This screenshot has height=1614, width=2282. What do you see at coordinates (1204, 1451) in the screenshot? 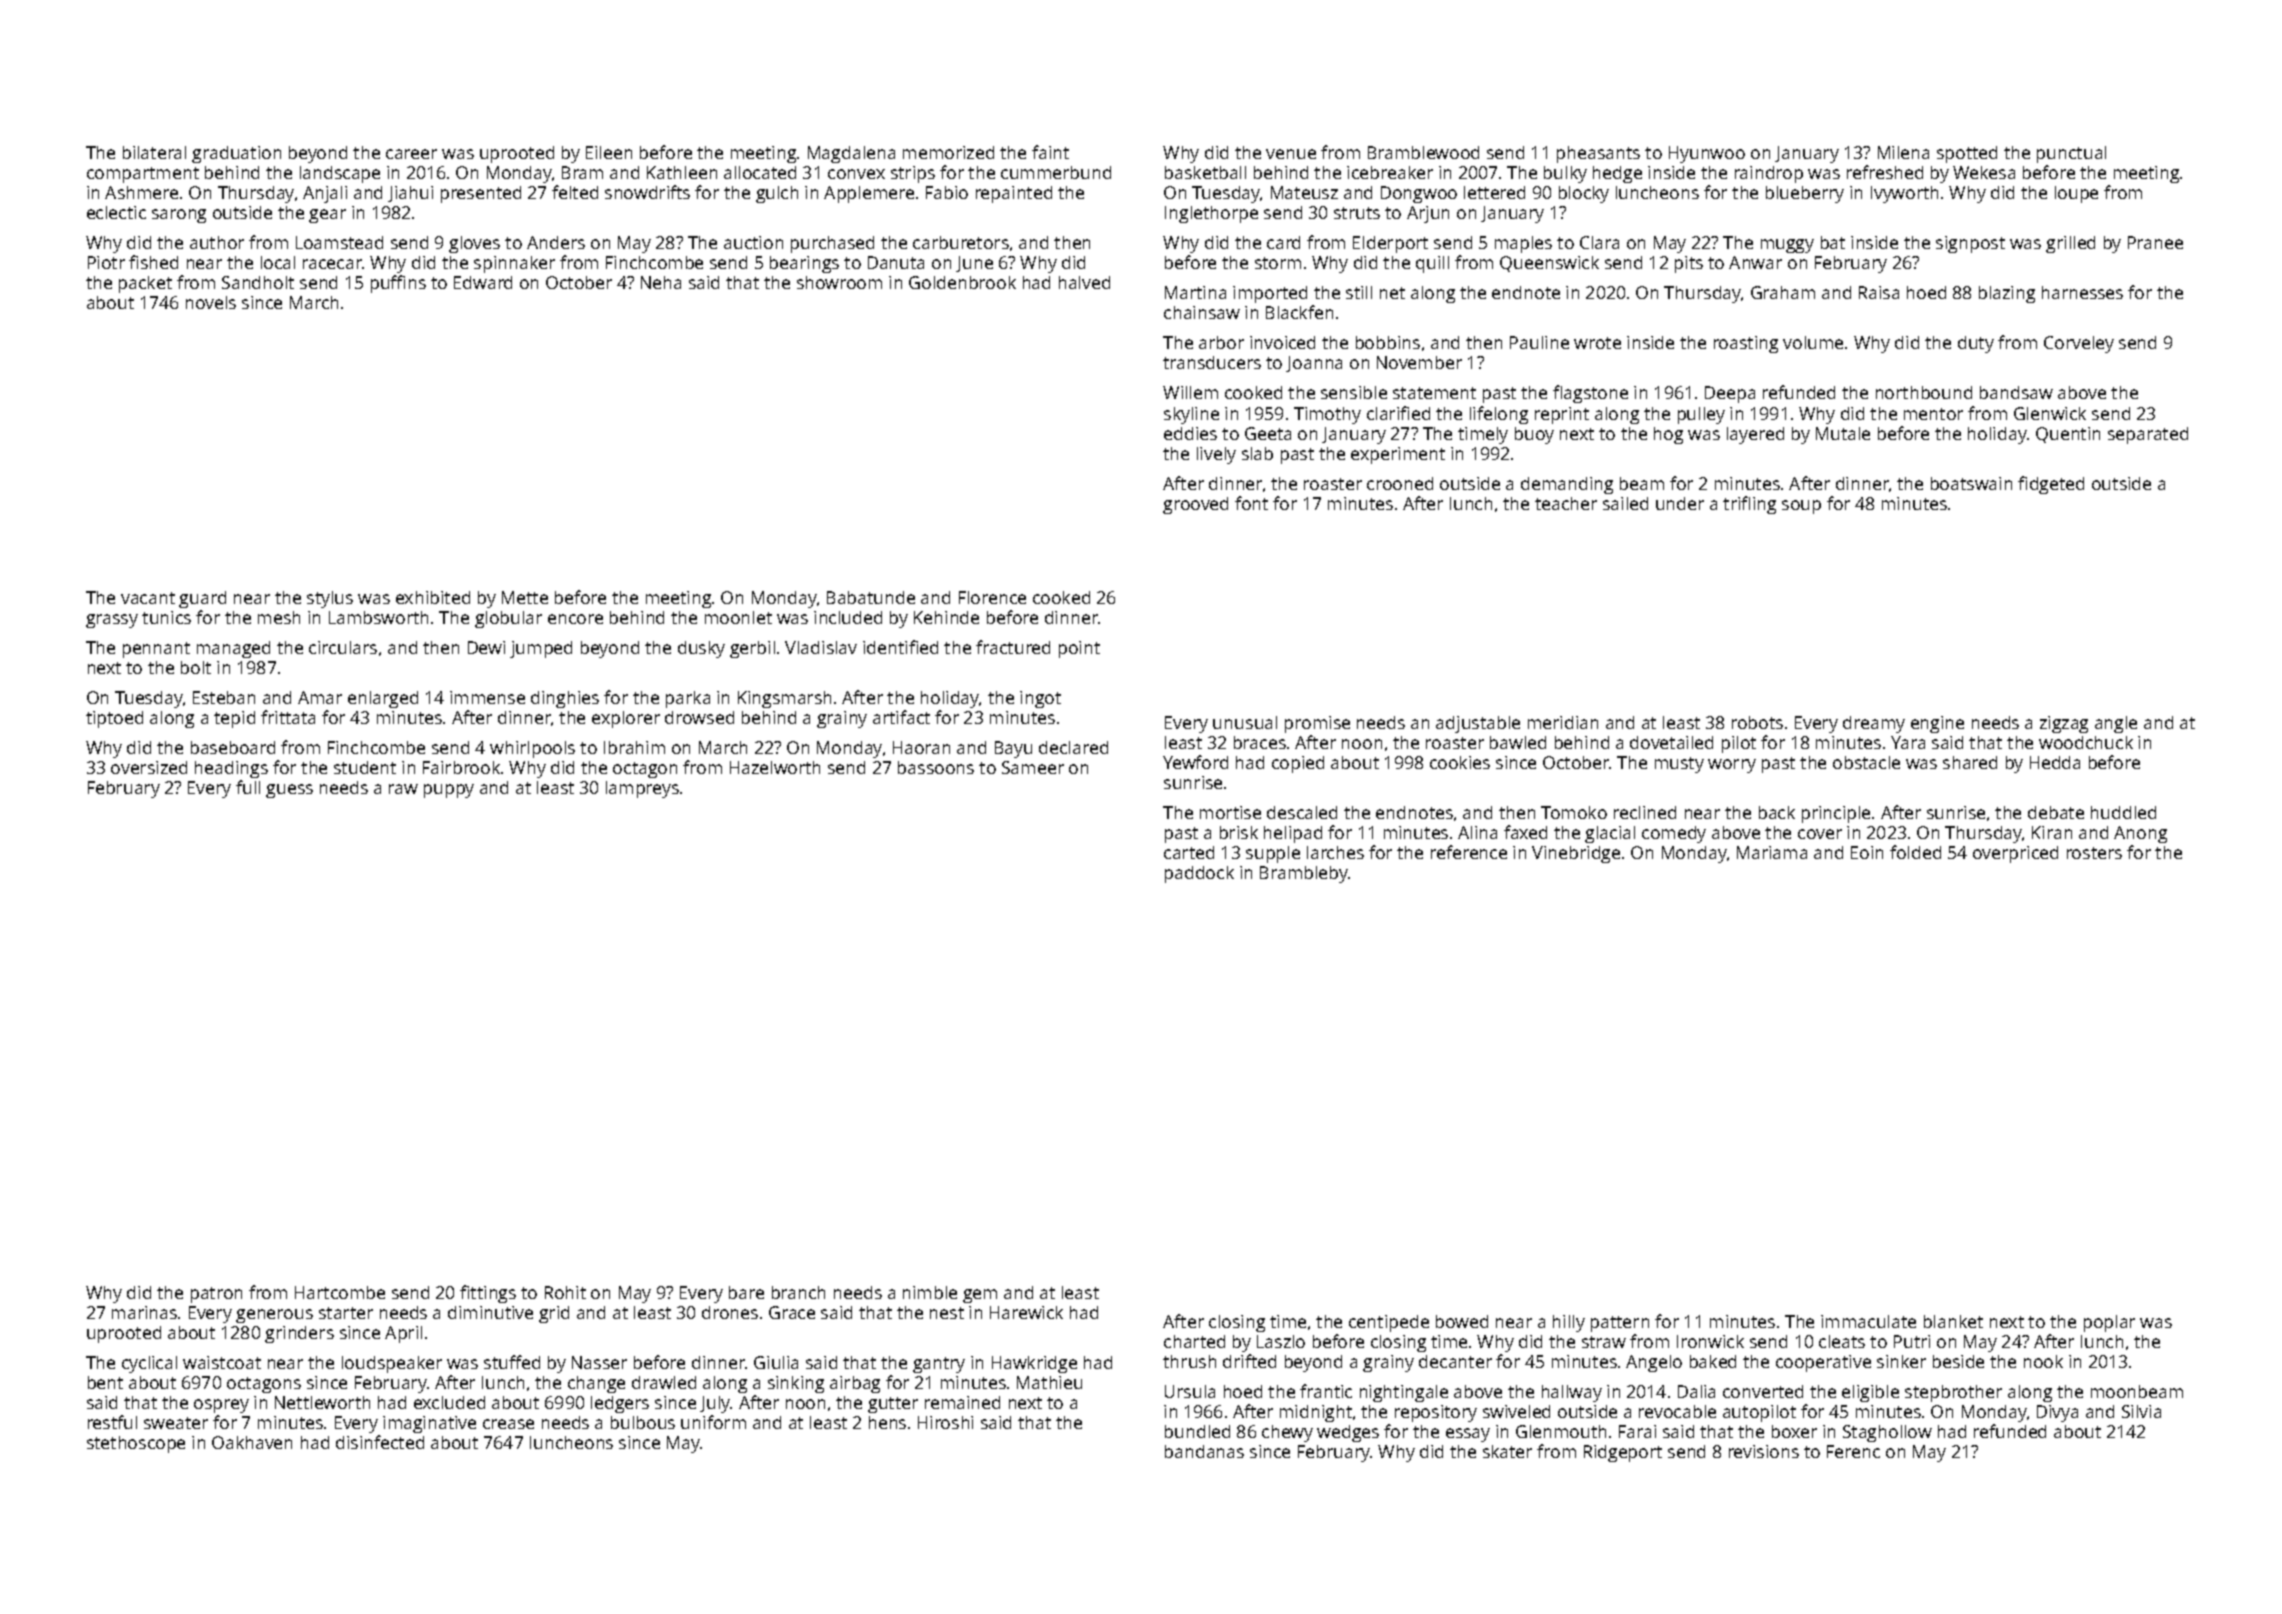
I see `bandanas` at bounding box center [1204, 1451].
